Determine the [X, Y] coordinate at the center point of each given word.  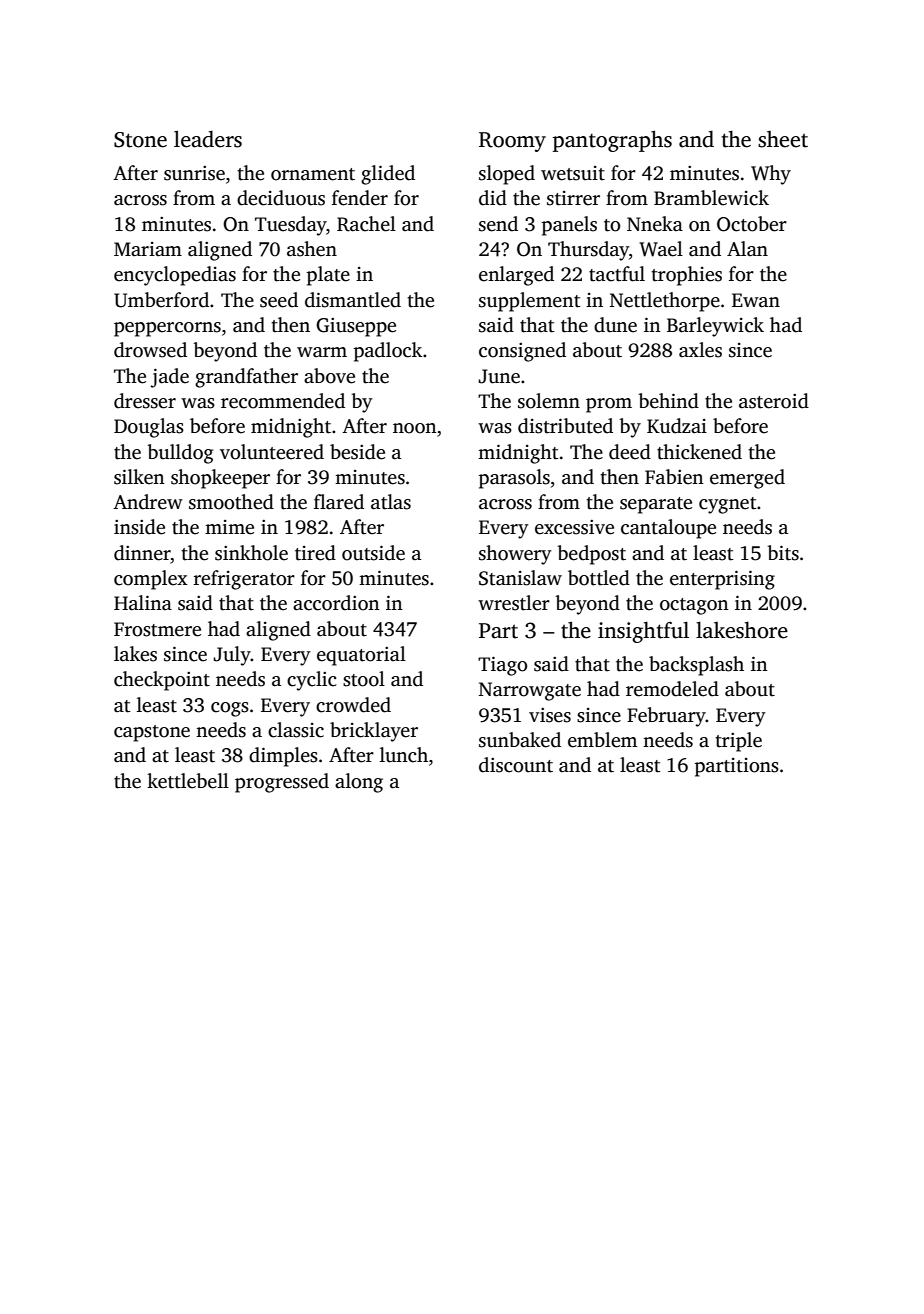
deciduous [281, 198]
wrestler [514, 603]
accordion [336, 603]
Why [771, 175]
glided [388, 175]
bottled [599, 578]
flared [339, 502]
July [232, 656]
